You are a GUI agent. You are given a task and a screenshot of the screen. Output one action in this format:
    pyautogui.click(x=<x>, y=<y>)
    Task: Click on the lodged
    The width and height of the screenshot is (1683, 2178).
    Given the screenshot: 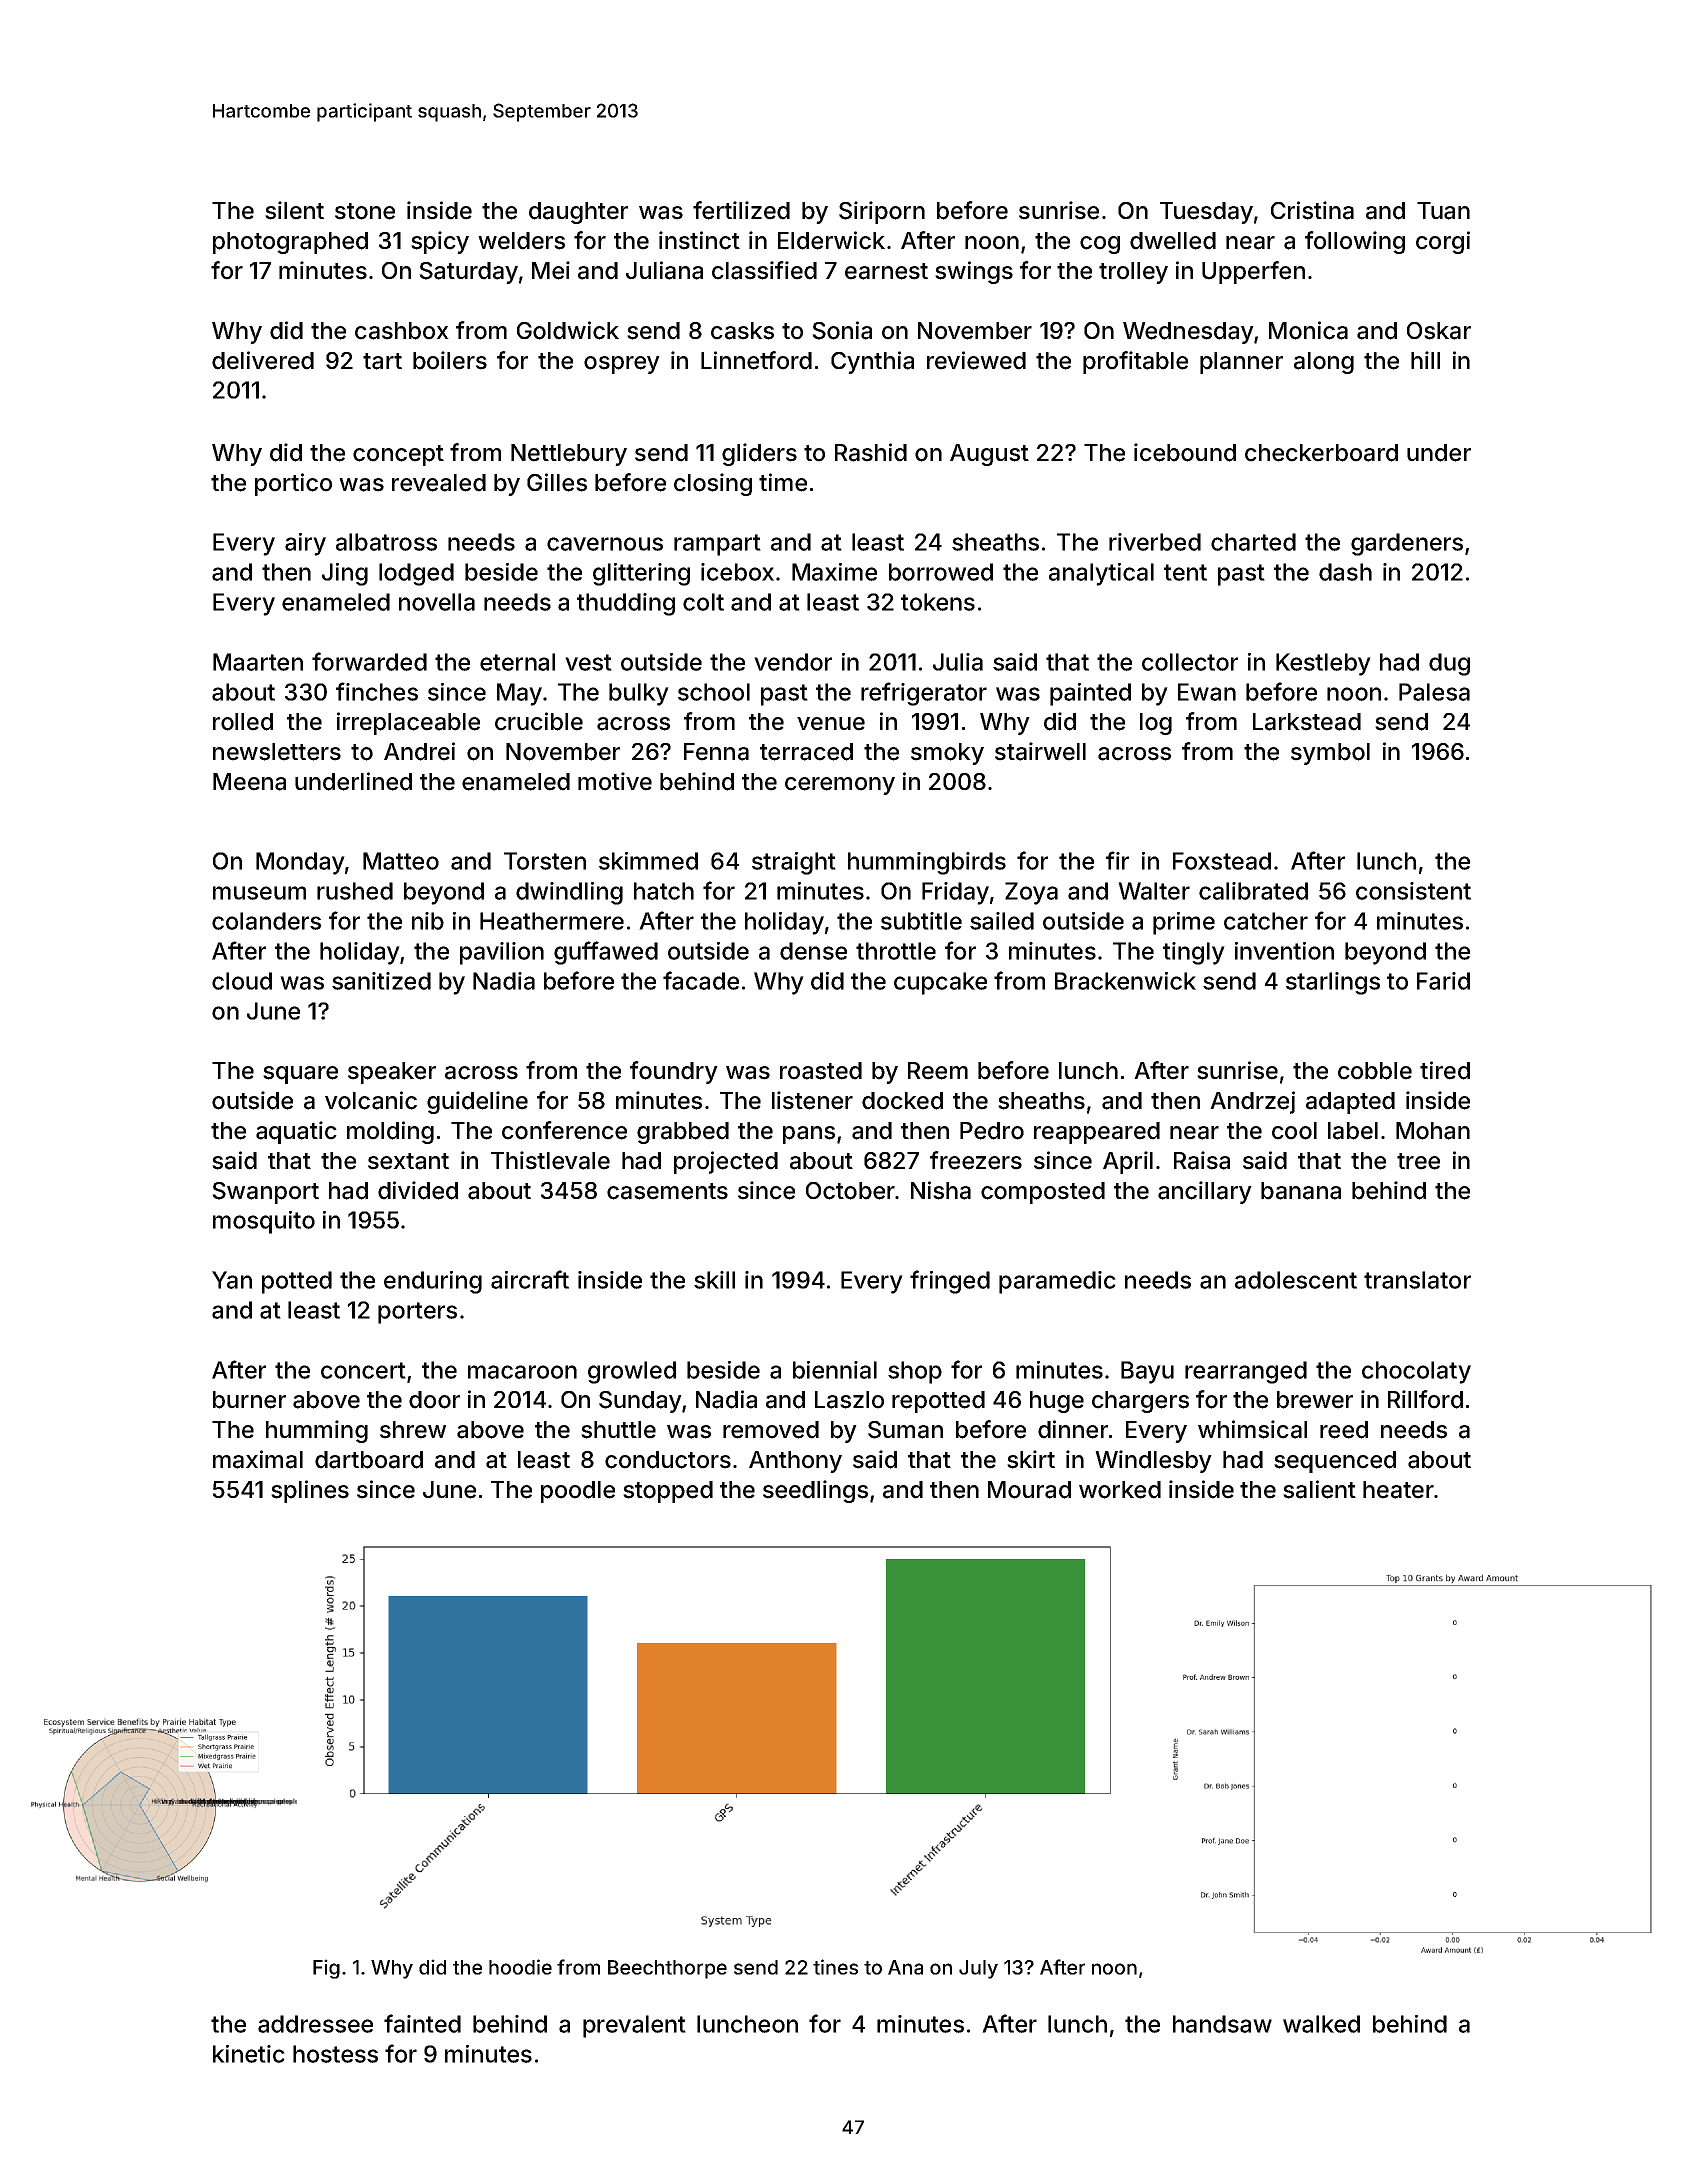 What is the action you would take?
    pyautogui.click(x=416, y=574)
